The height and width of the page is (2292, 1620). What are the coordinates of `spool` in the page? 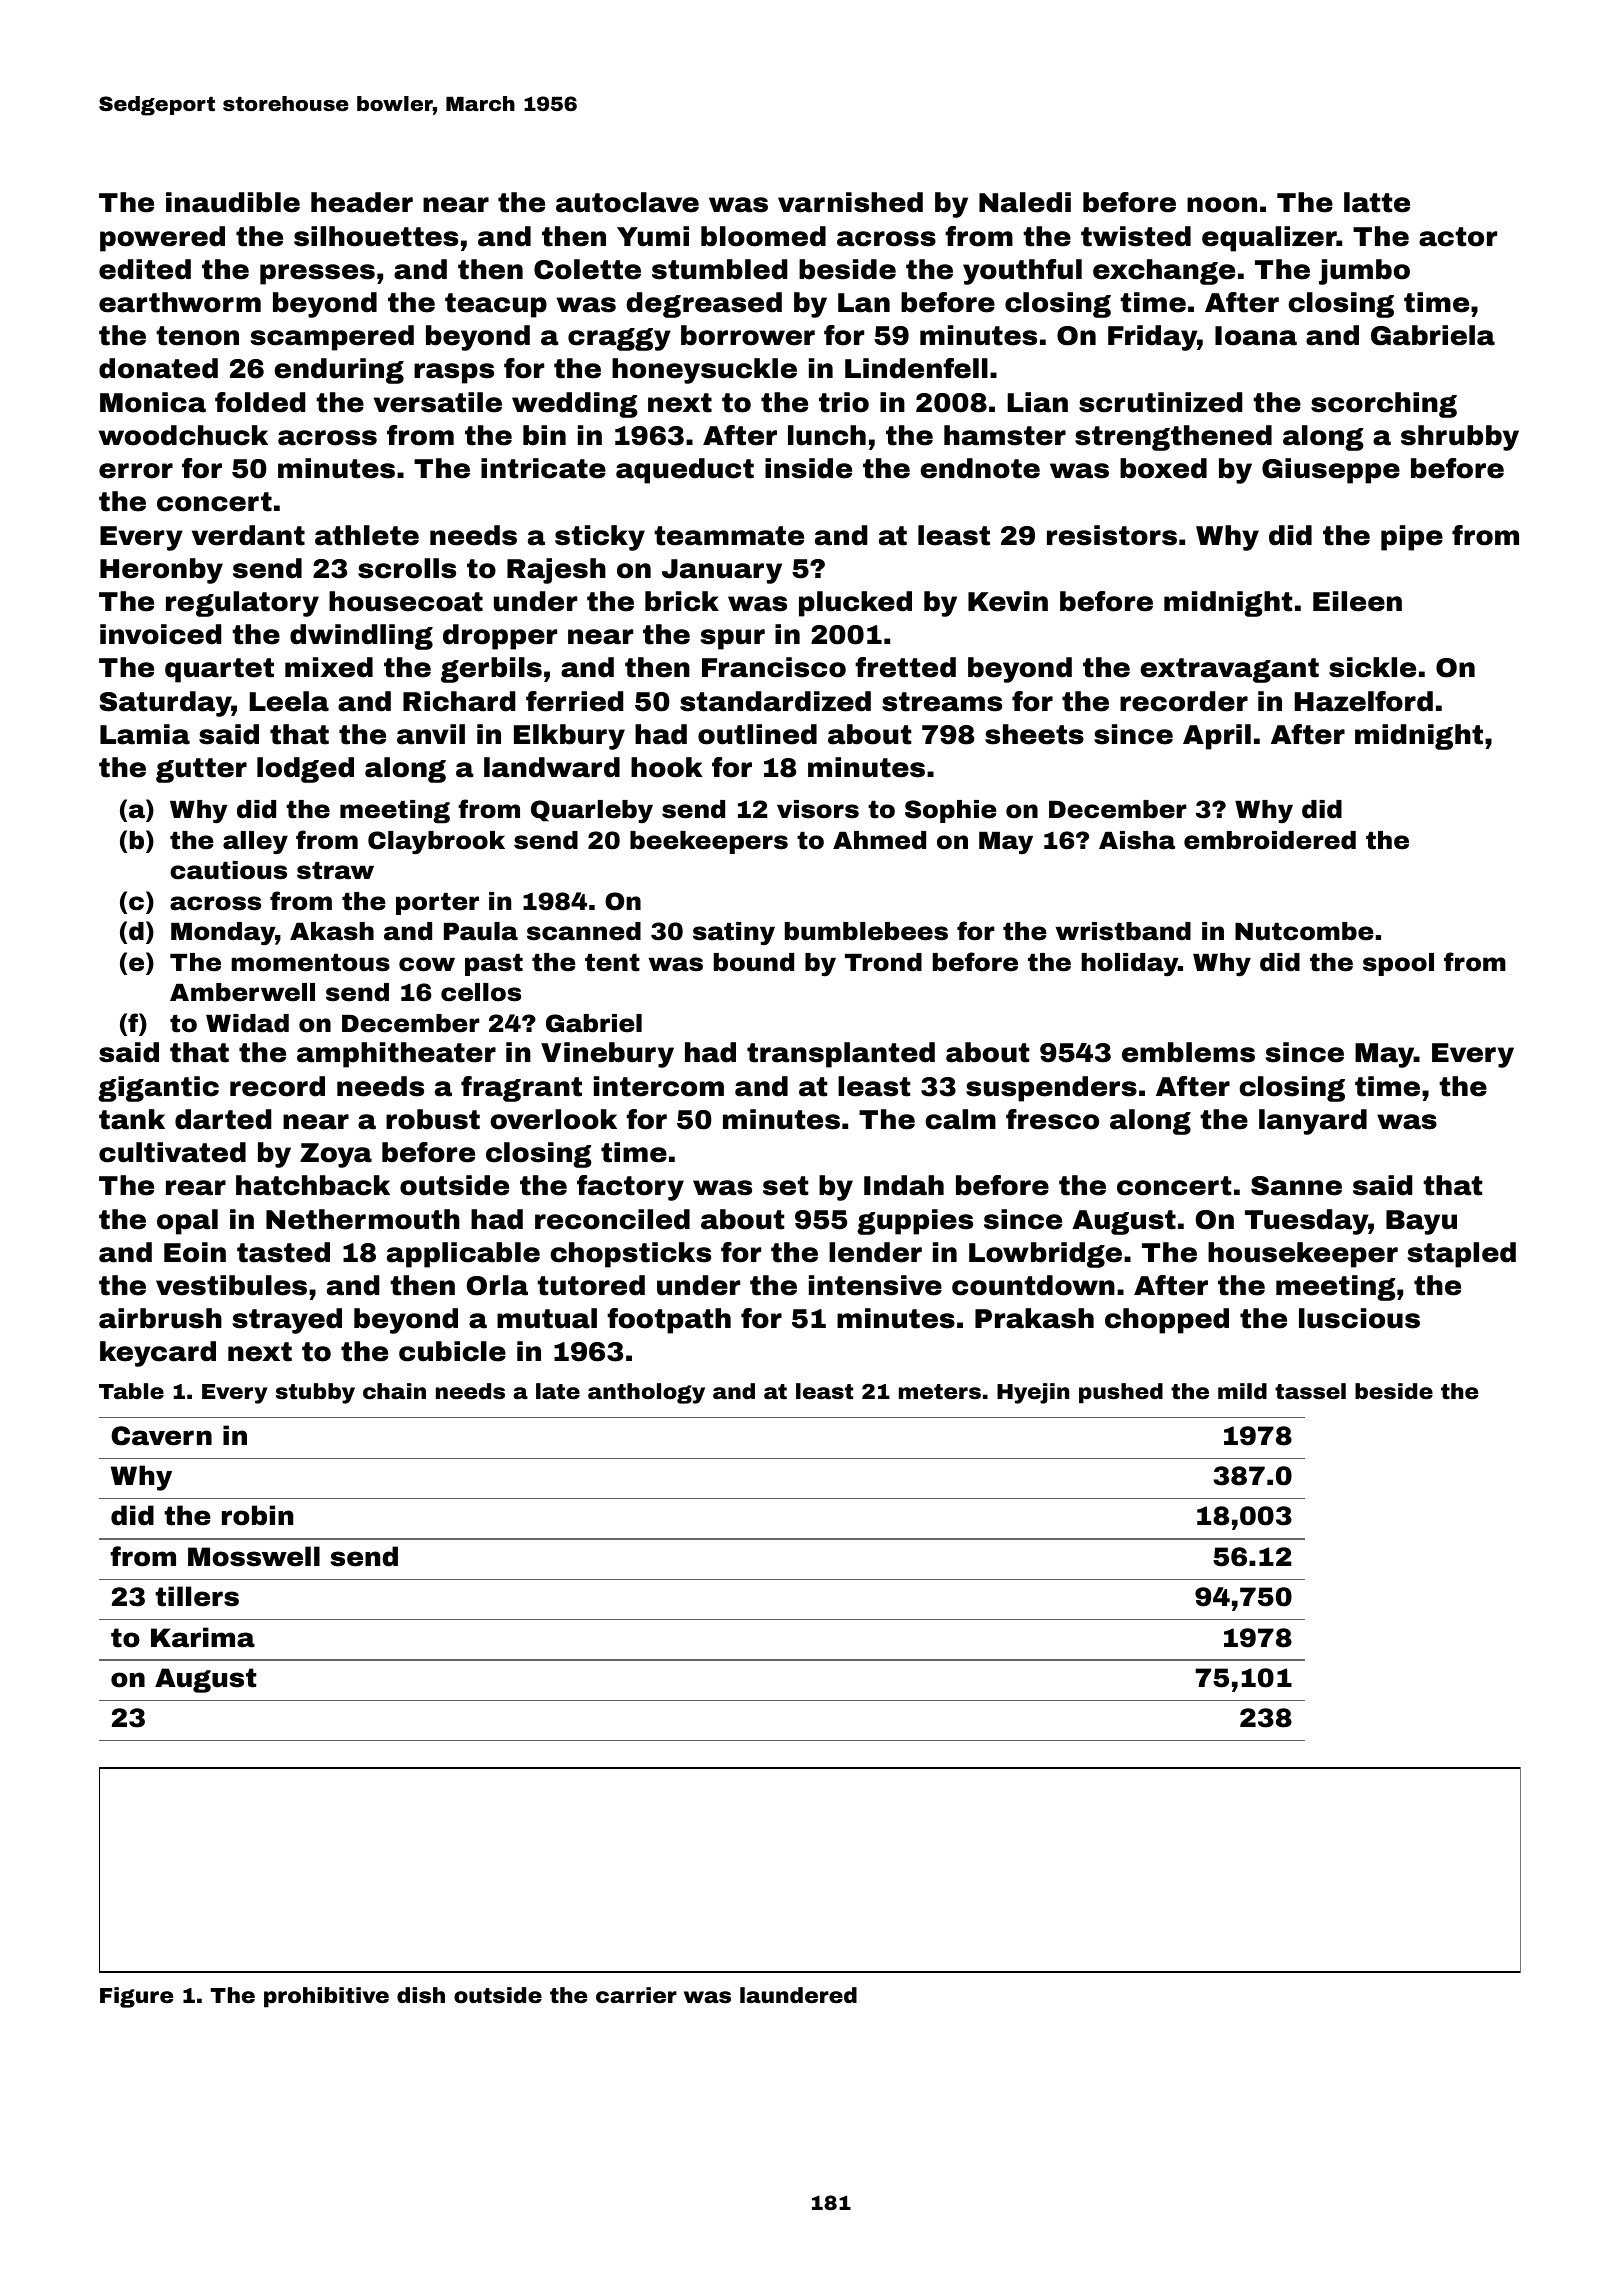 It's located at (1398, 964).
